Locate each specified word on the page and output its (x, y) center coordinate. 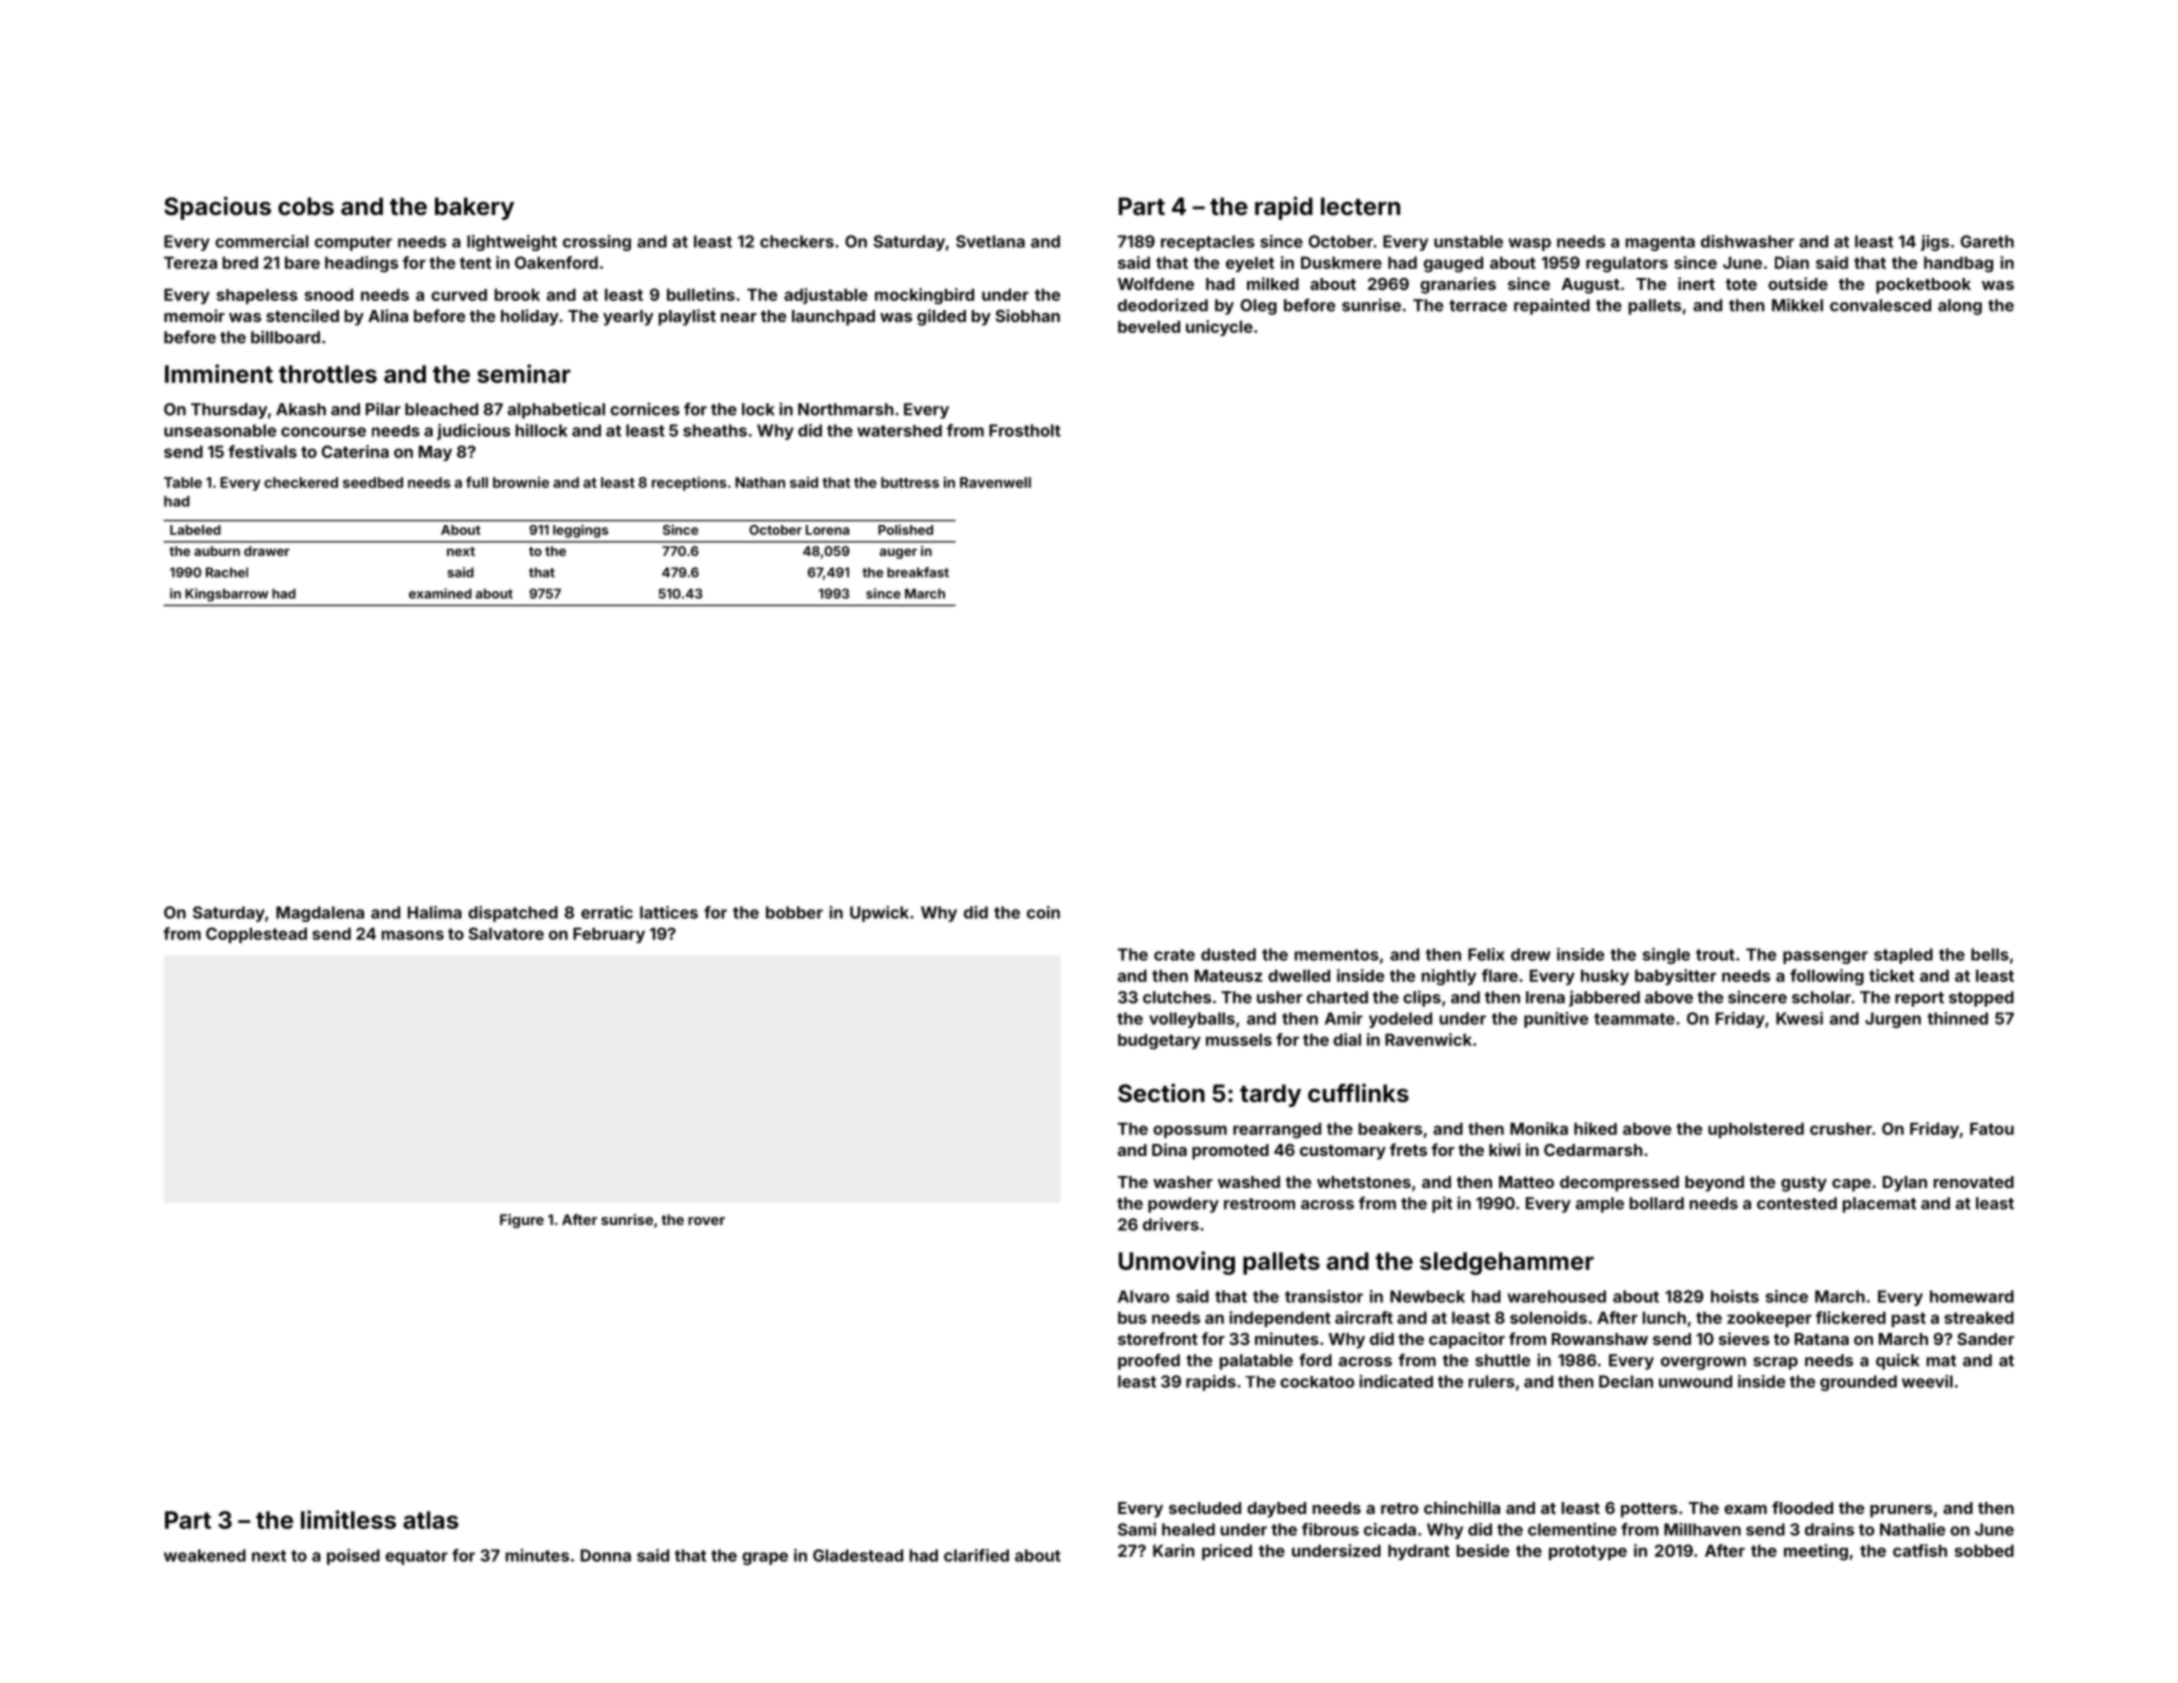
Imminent (219, 373)
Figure (522, 1221)
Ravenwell (995, 482)
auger (898, 553)
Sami (1137, 1529)
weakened (205, 1555)
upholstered (1756, 1130)
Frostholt (1025, 430)
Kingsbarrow (226, 595)
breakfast (918, 572)
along (1960, 307)
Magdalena (320, 914)
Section (1161, 1092)
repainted (1552, 306)
